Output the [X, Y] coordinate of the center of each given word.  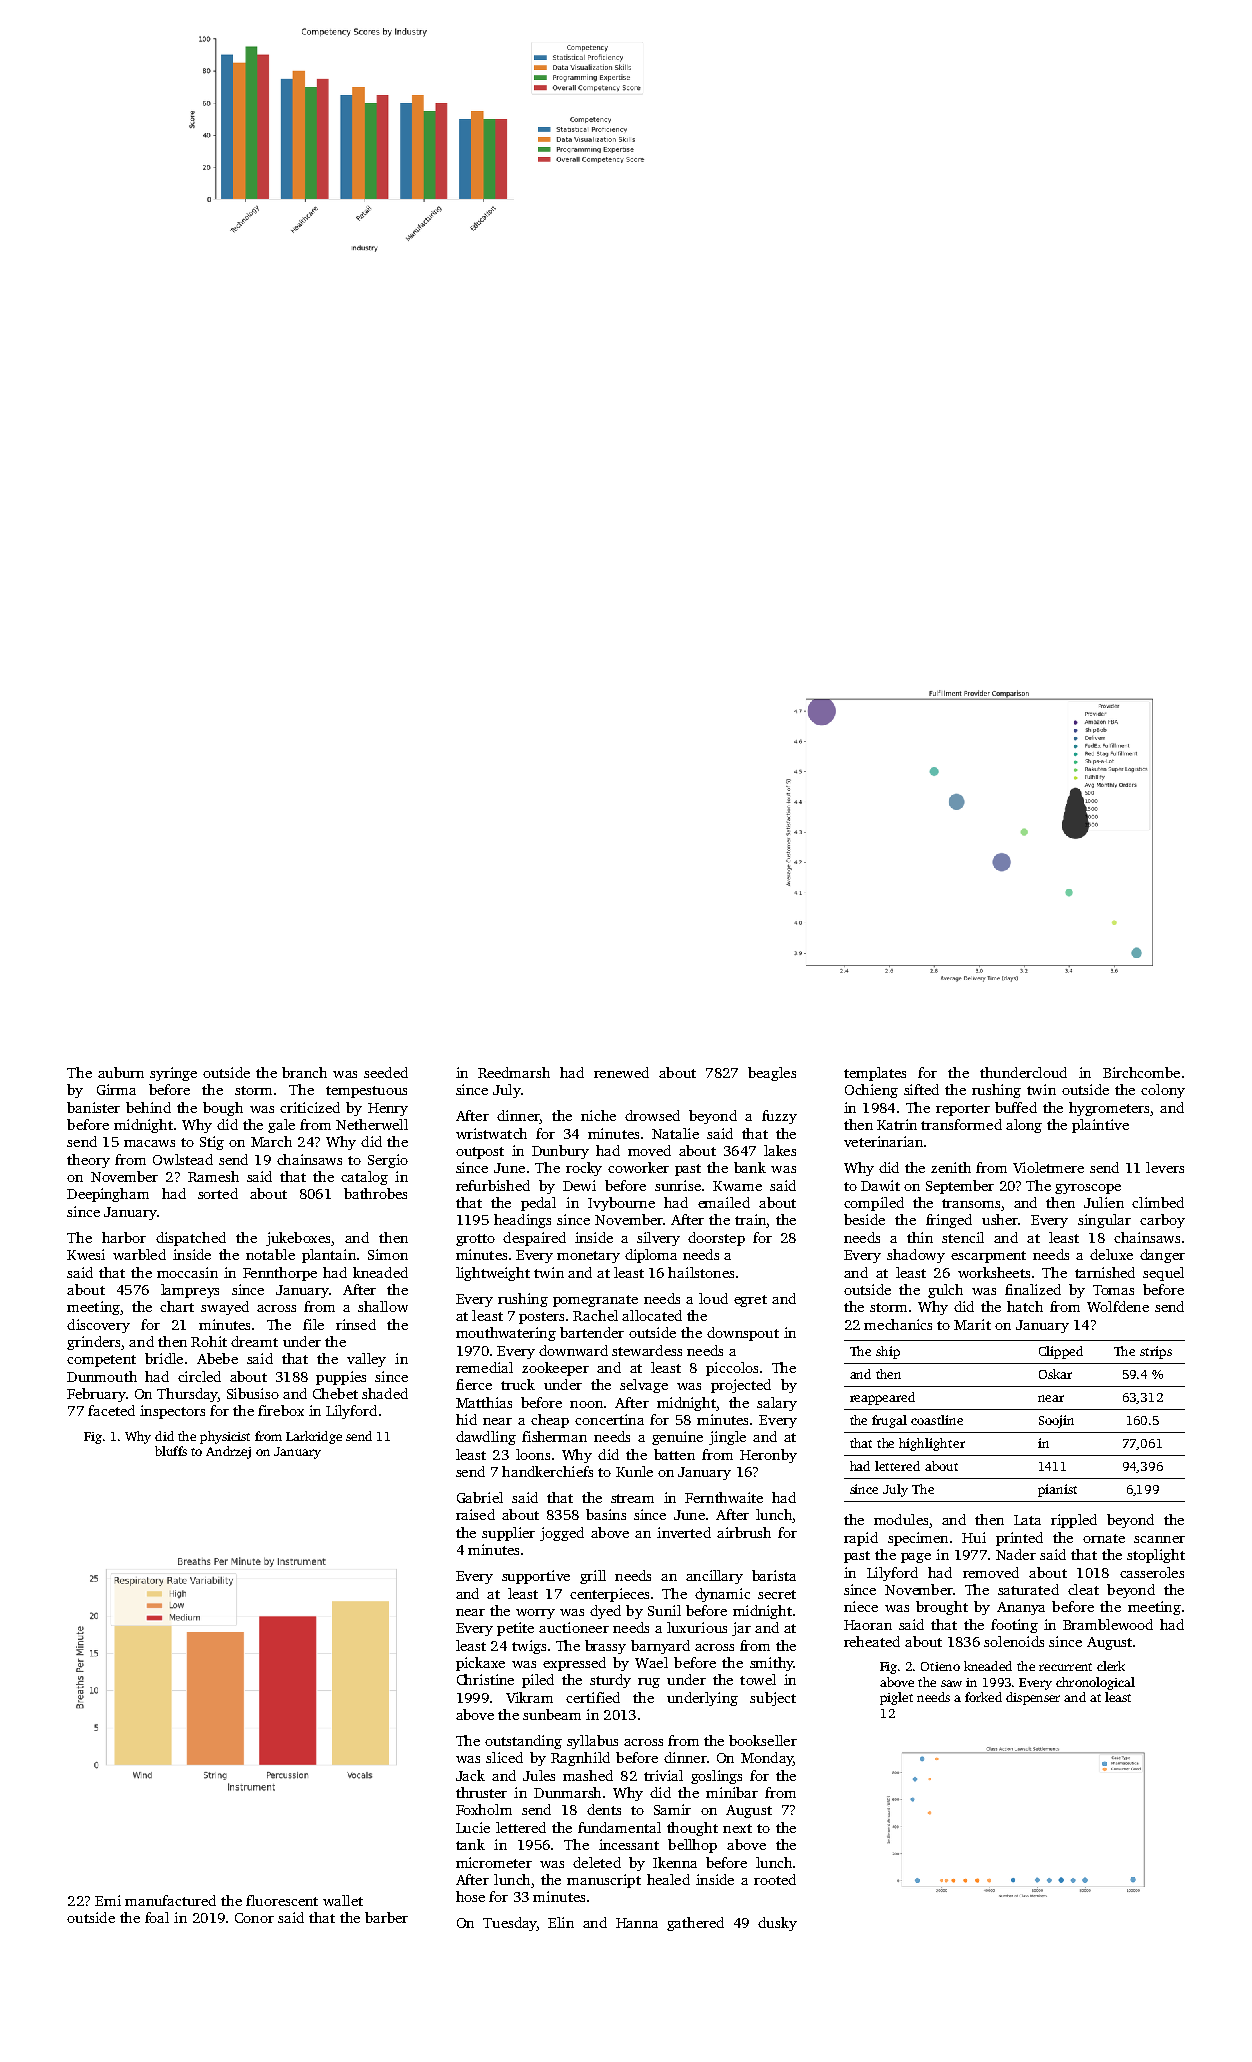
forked [983, 1697]
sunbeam [552, 1714]
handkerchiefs [547, 1471]
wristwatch [491, 1133]
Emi [108, 1900]
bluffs [171, 1451]
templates [875, 1074]
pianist [1057, 1490]
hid [466, 1419]
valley [366, 1360]
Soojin [1056, 1421]
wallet [343, 1900]
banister [93, 1107]
